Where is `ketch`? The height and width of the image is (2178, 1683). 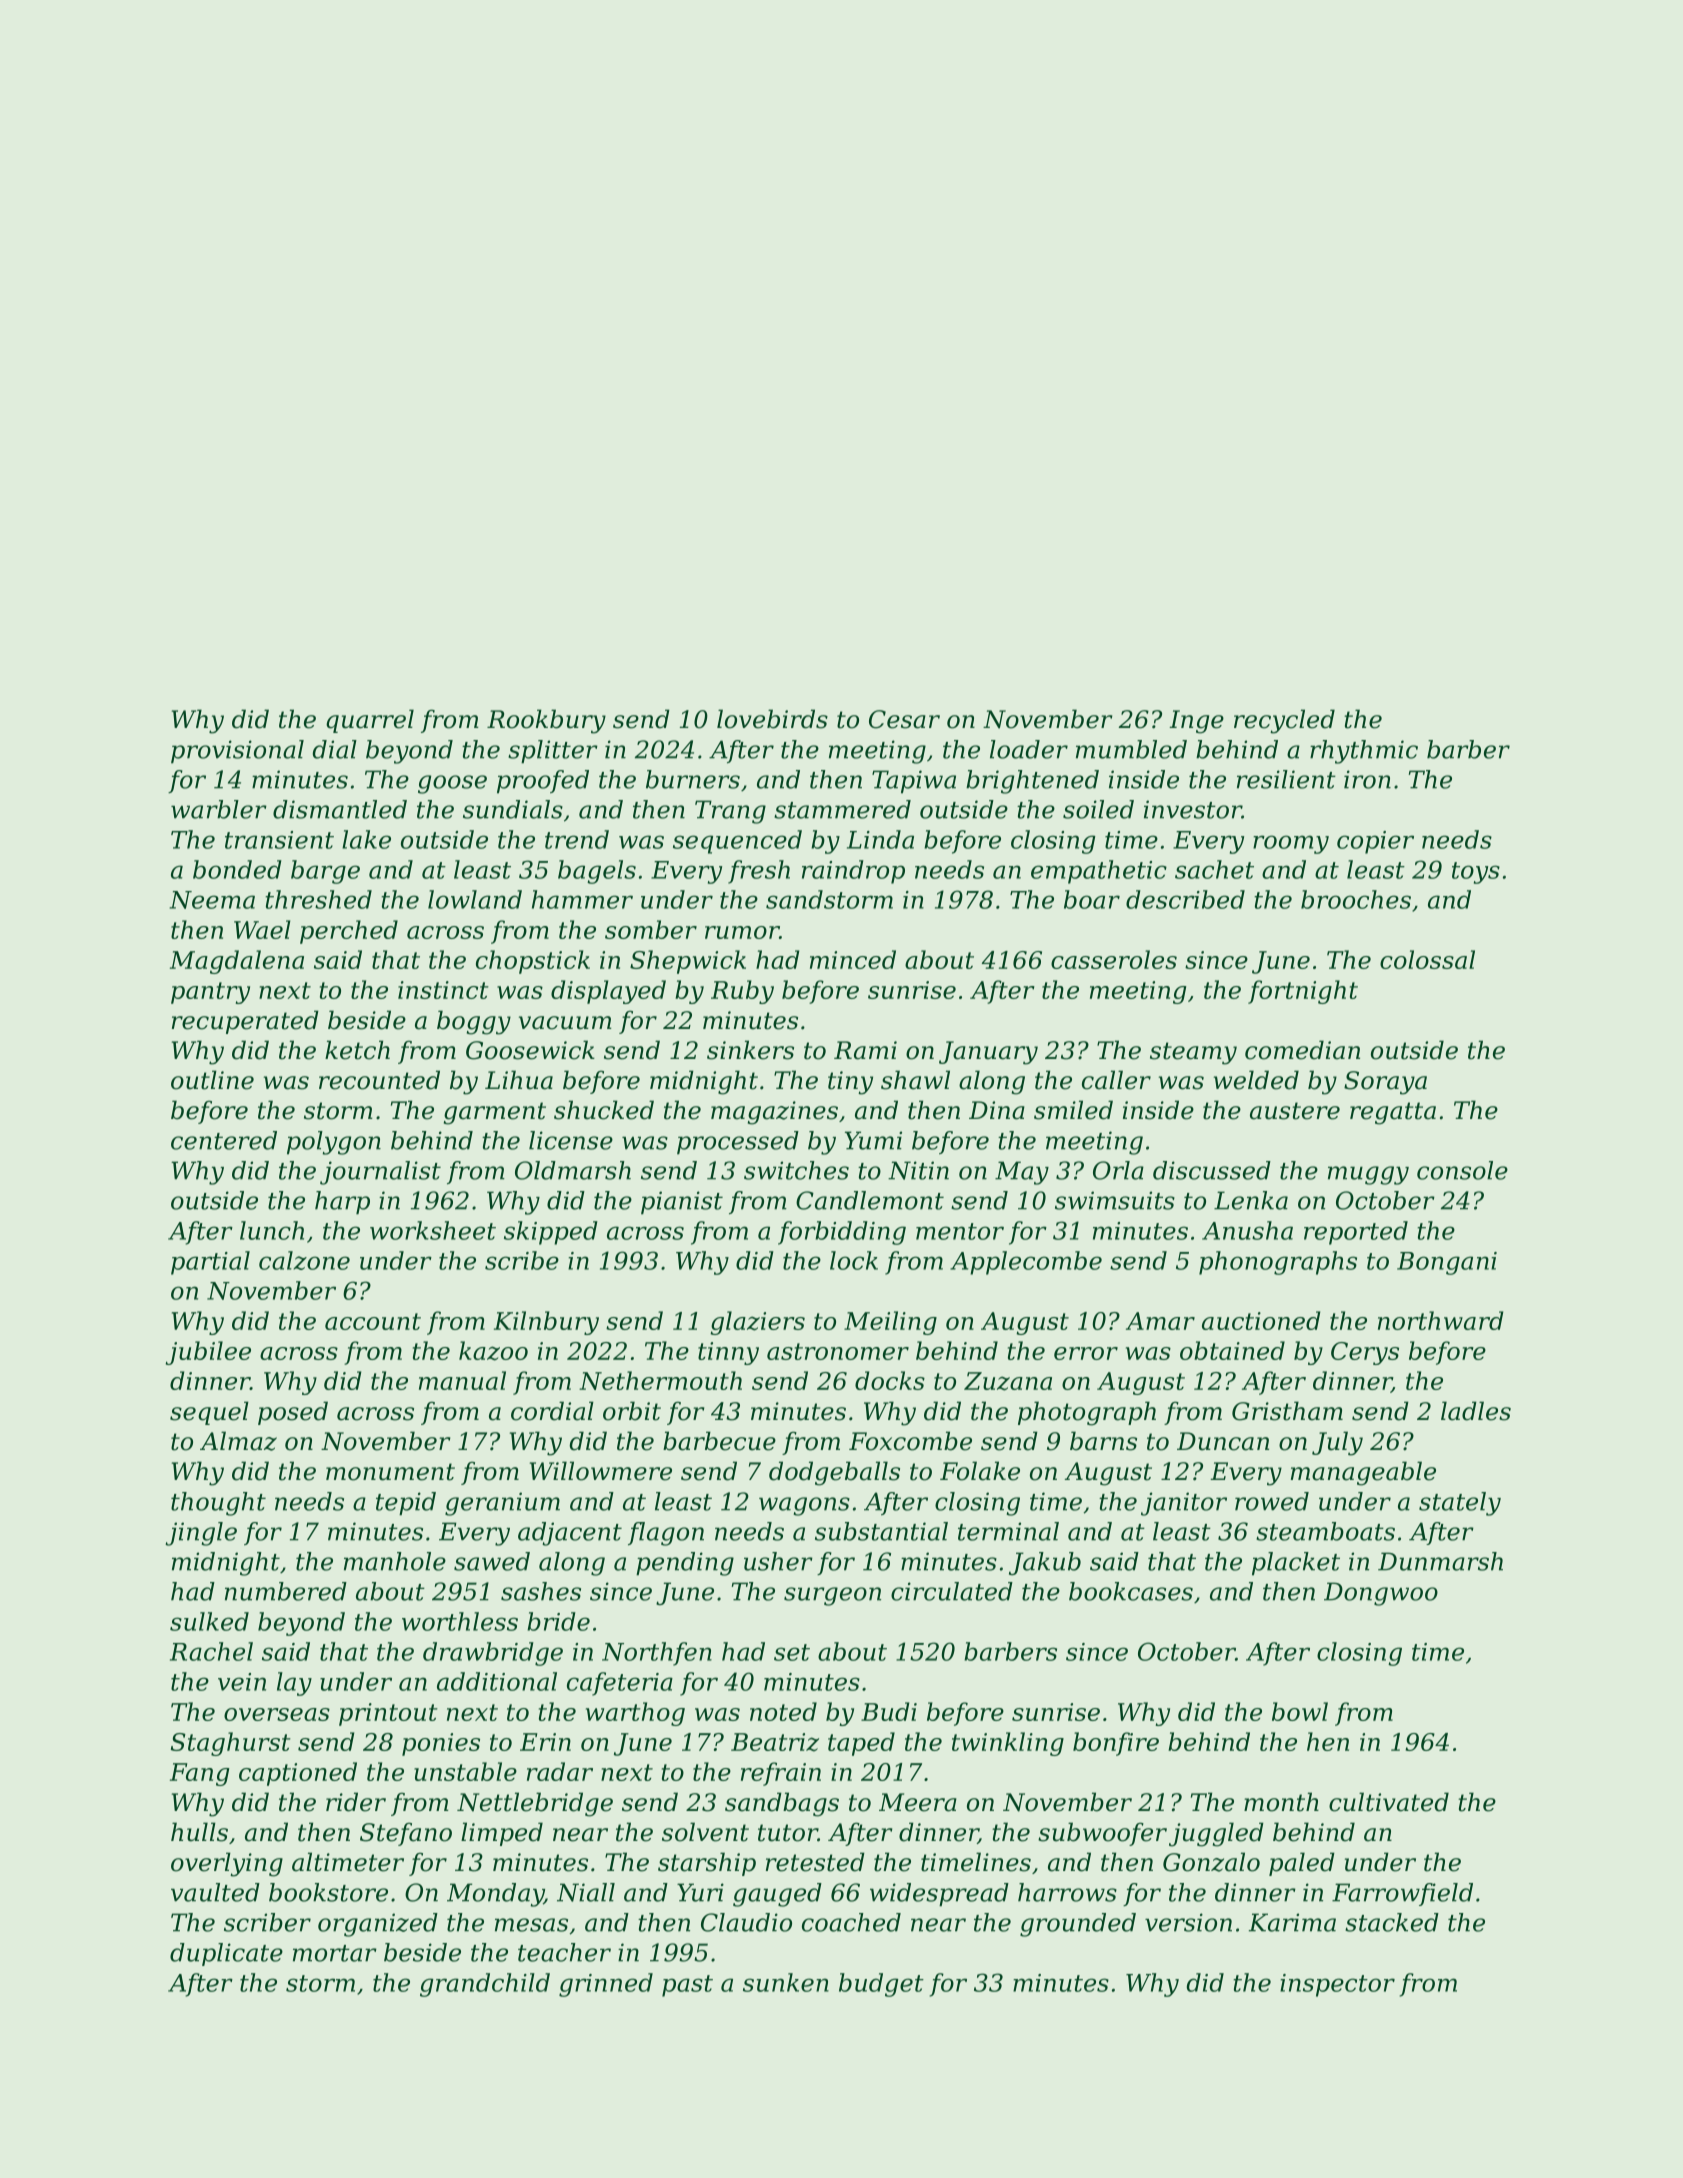 ketch is located at coordinates (357, 1050).
